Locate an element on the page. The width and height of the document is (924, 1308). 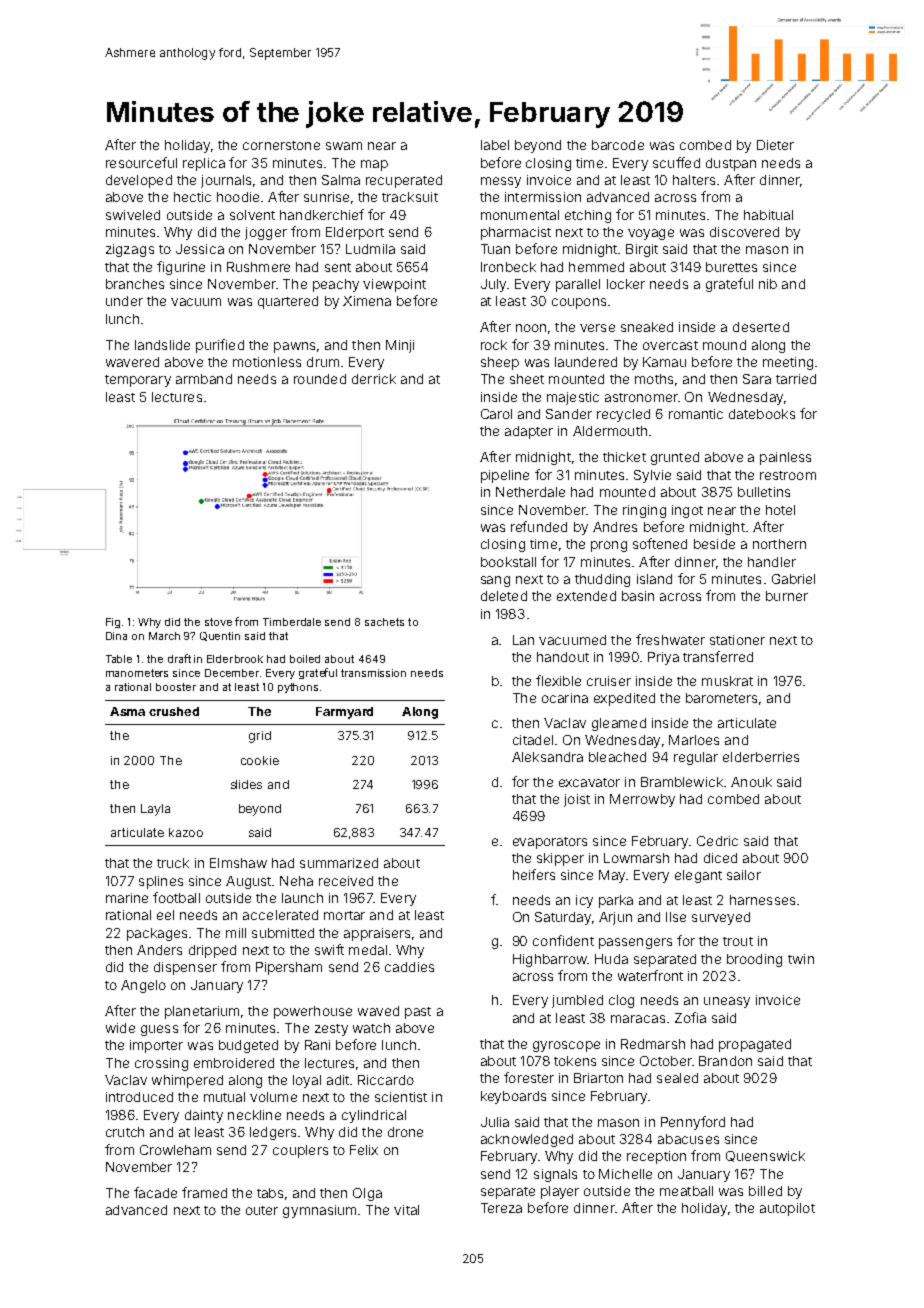
outer is located at coordinates (262, 1210).
